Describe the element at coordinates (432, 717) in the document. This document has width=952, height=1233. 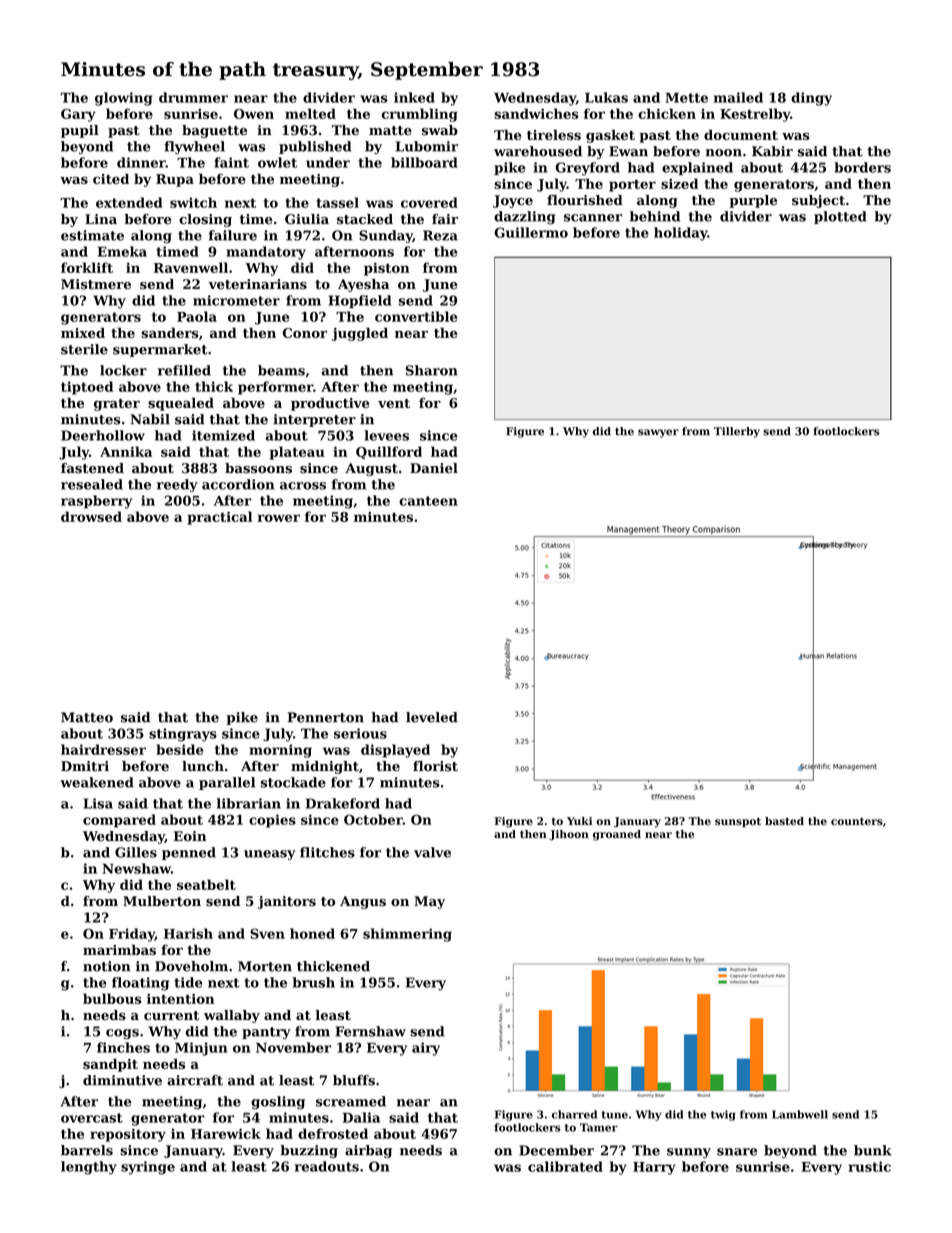
I see `leveled` at that location.
